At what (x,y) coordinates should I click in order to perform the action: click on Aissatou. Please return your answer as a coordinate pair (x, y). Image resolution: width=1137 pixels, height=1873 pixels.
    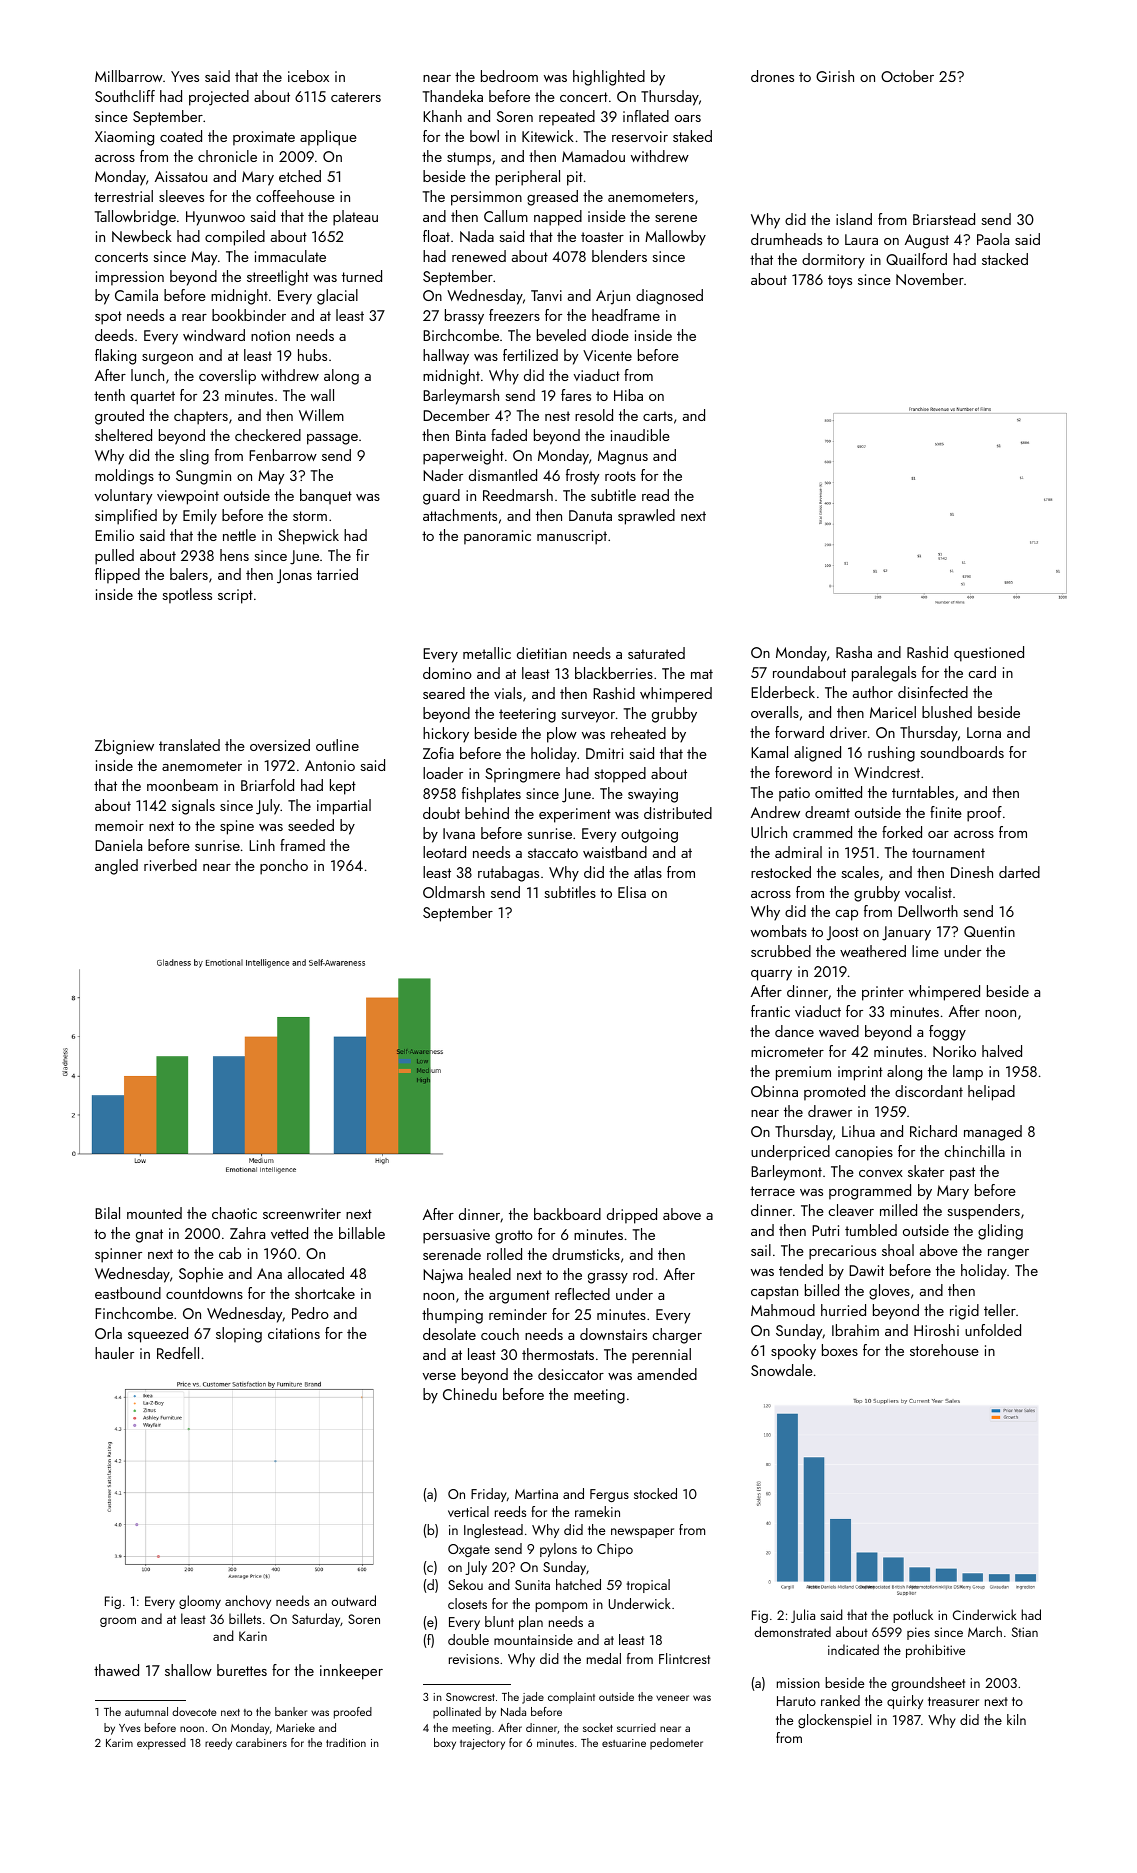
    Looking at the image, I should click on (181, 176).
